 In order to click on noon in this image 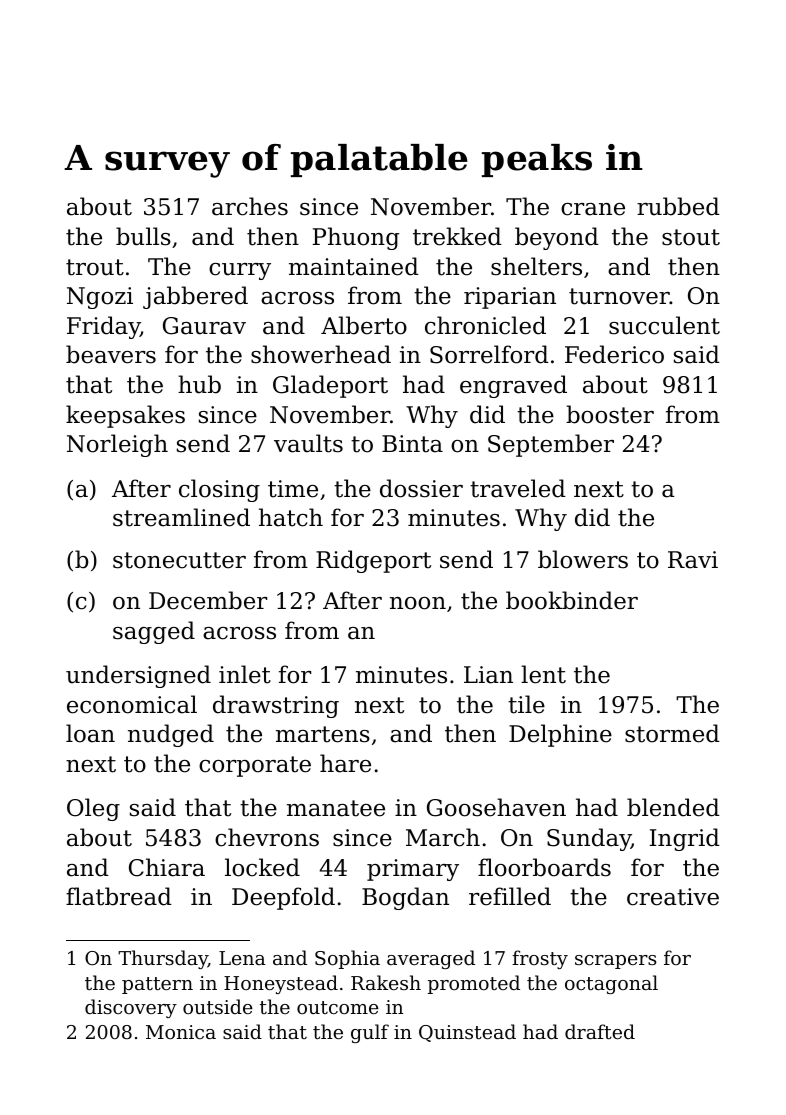, I will do `click(418, 603)`.
